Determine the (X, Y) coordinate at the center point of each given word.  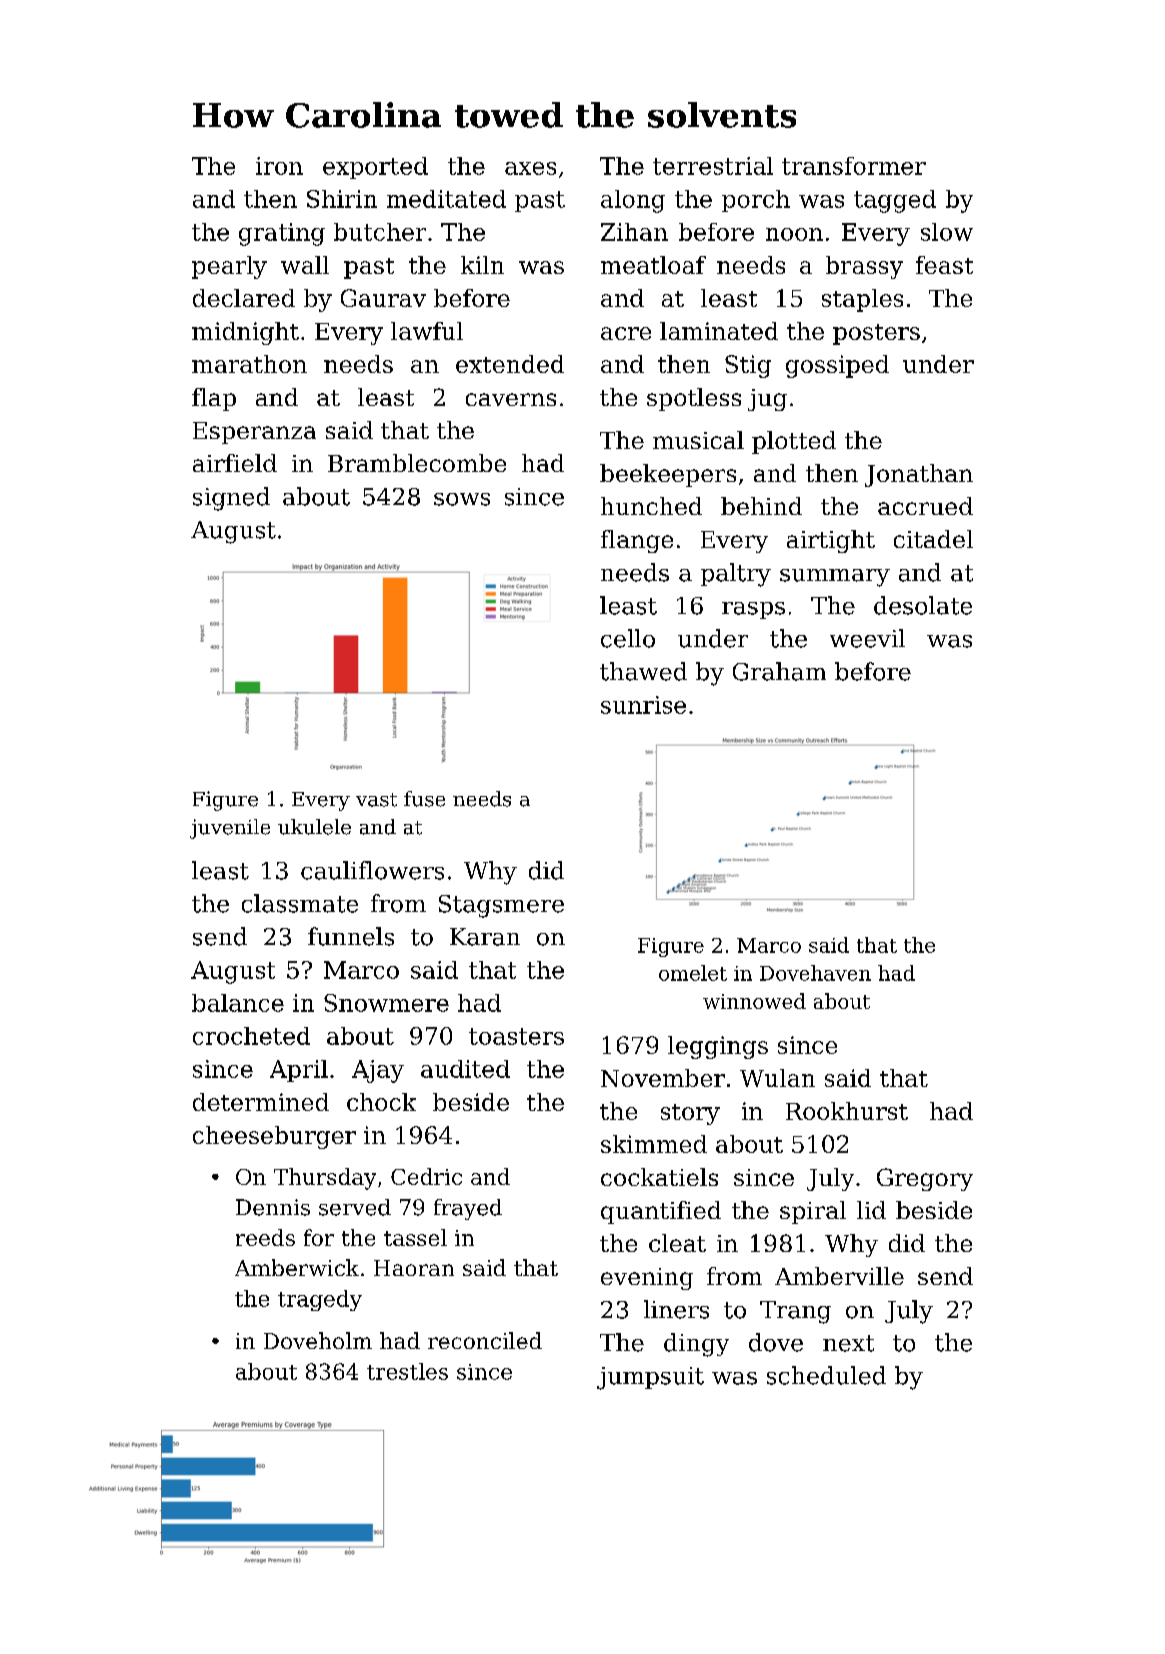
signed (231, 499)
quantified (661, 1212)
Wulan (777, 1078)
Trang (795, 1312)
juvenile (230, 829)
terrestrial (713, 166)
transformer (854, 166)
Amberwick (297, 1267)
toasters (516, 1036)
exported (375, 168)
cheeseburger (274, 1137)
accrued (925, 506)
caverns (511, 399)
